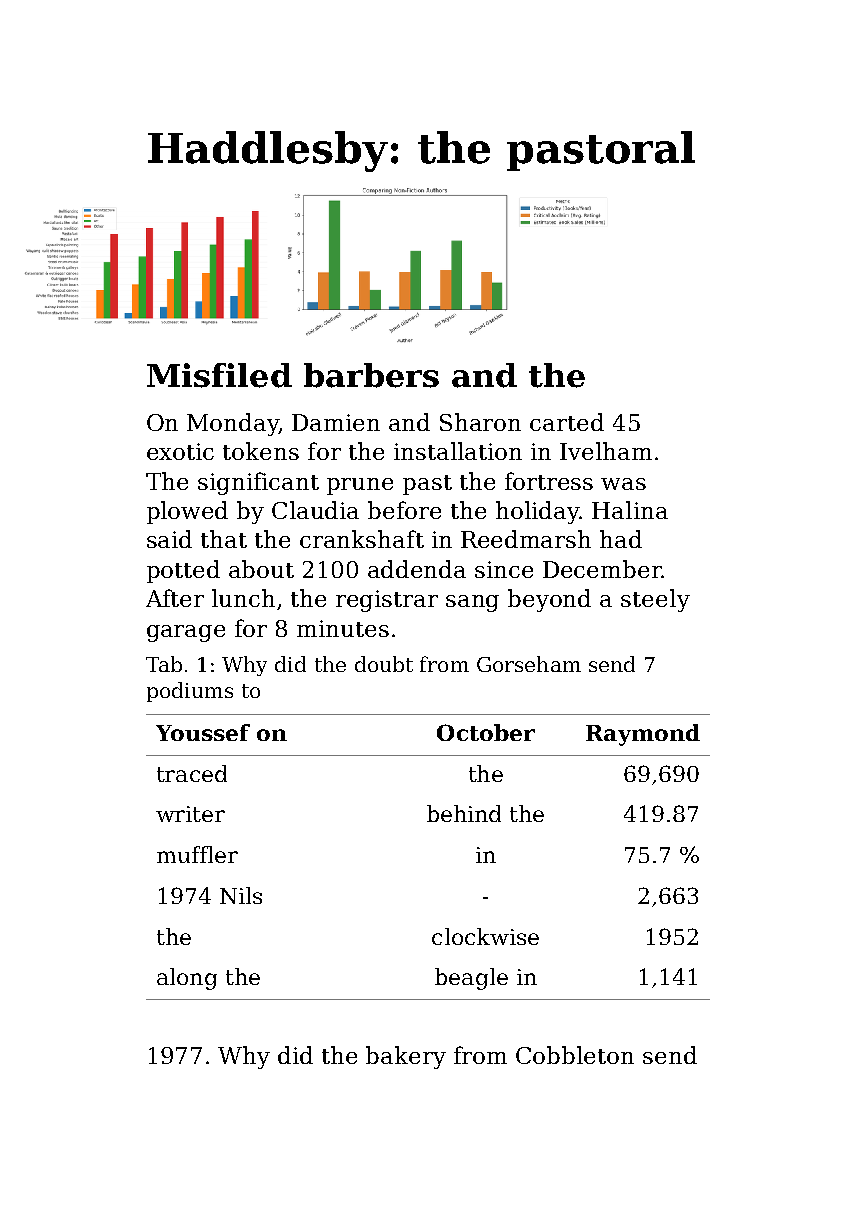 This screenshot has height=1214, width=856. I want to click on bakery, so click(406, 1057).
